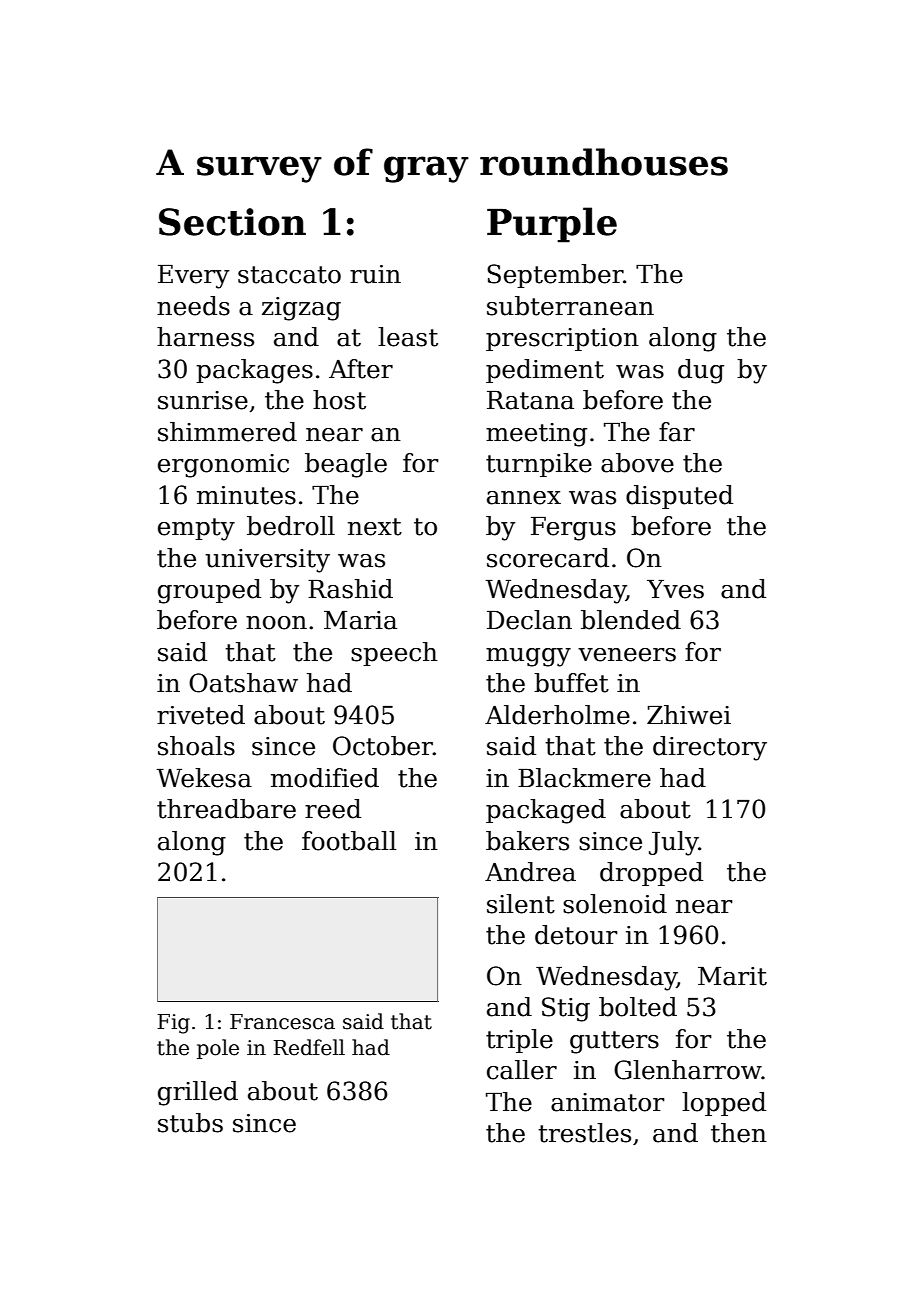 The height and width of the screenshot is (1311, 924). What do you see at coordinates (232, 222) in the screenshot?
I see `Section` at bounding box center [232, 222].
